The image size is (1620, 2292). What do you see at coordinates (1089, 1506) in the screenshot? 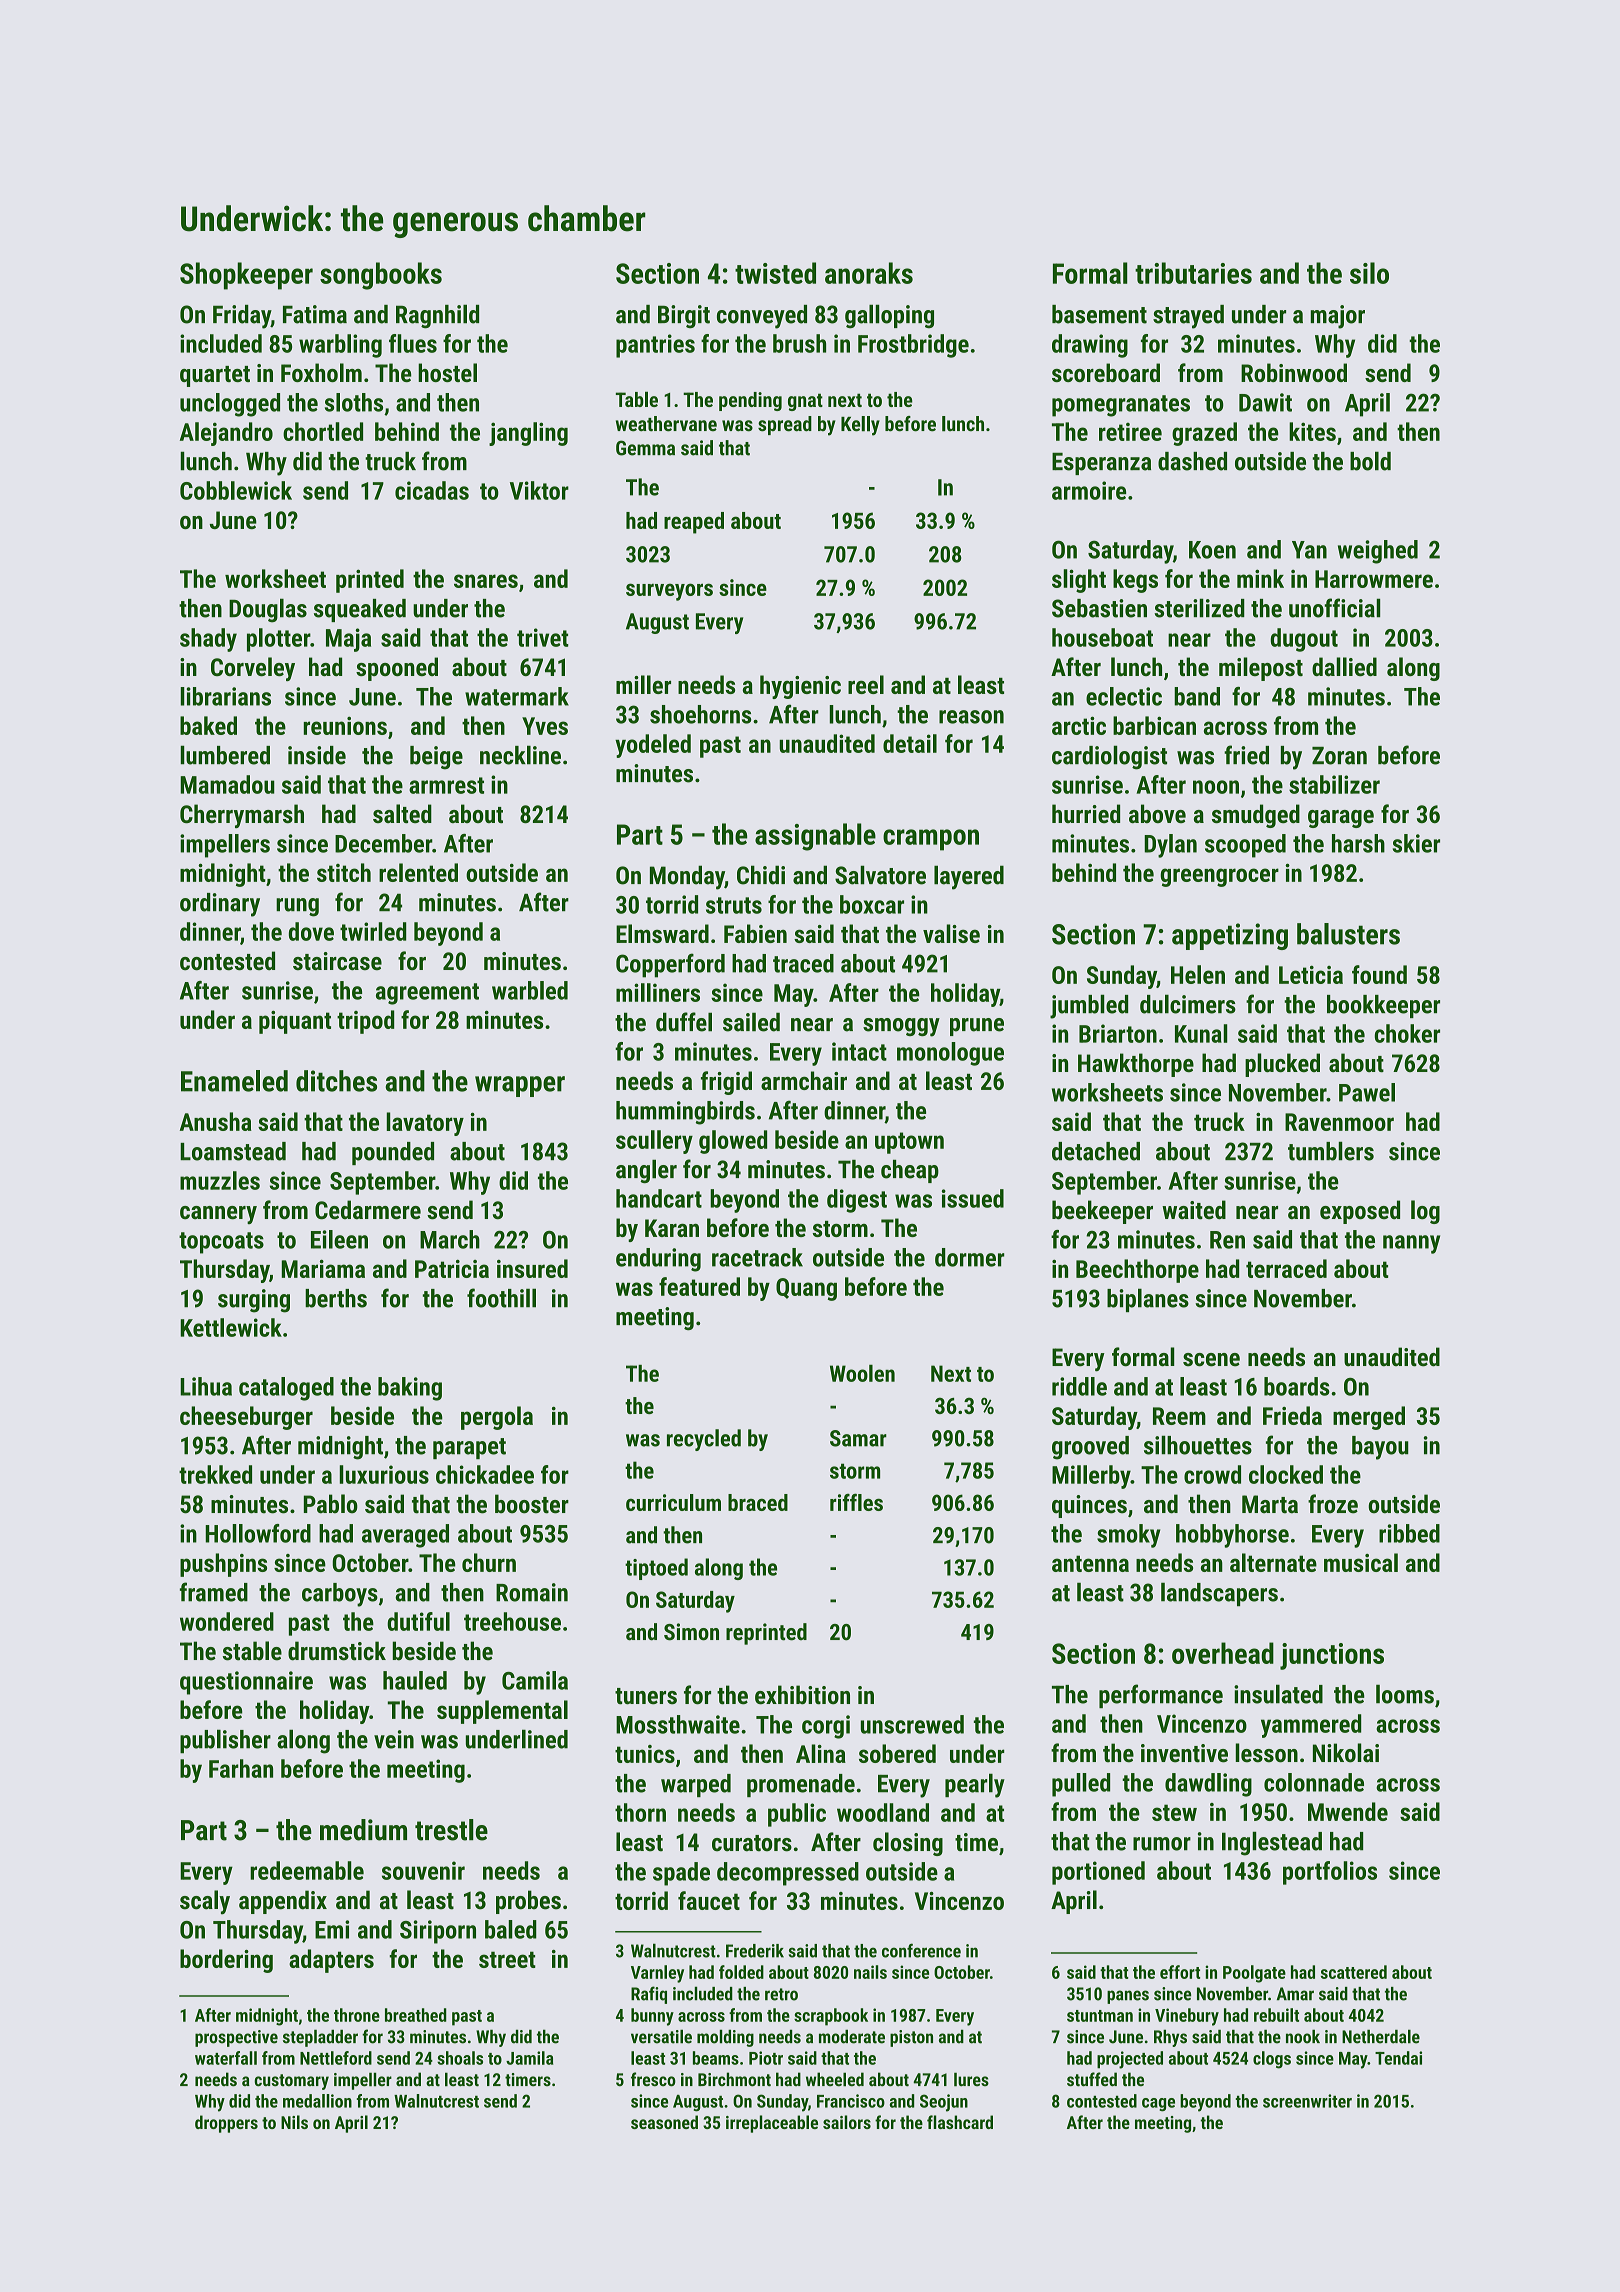
I see `quinces` at bounding box center [1089, 1506].
